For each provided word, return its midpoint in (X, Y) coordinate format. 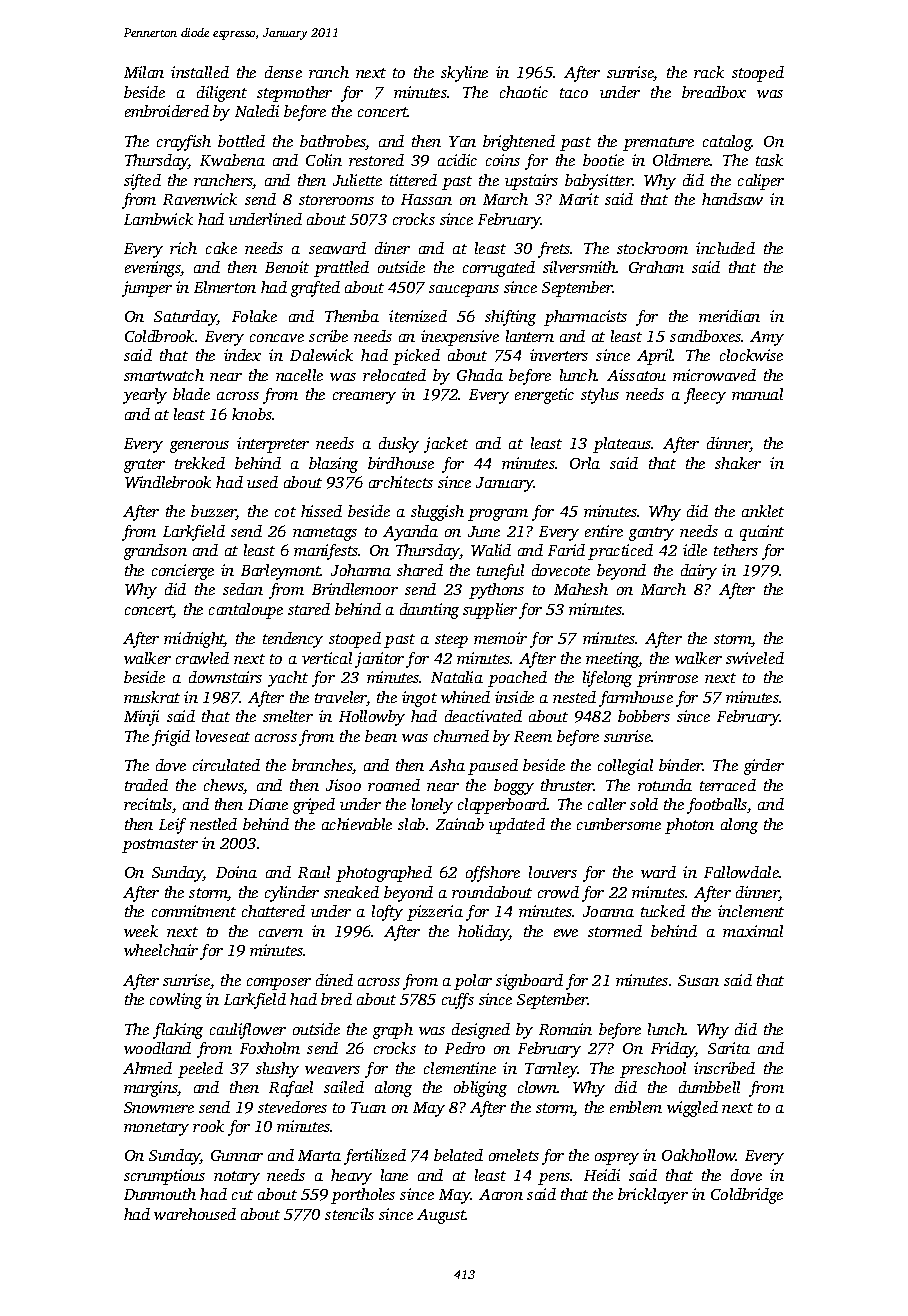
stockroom (652, 248)
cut (242, 1195)
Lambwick (158, 219)
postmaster (160, 846)
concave (277, 338)
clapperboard (503, 806)
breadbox (714, 92)
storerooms (336, 200)
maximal (753, 931)
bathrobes (333, 142)
